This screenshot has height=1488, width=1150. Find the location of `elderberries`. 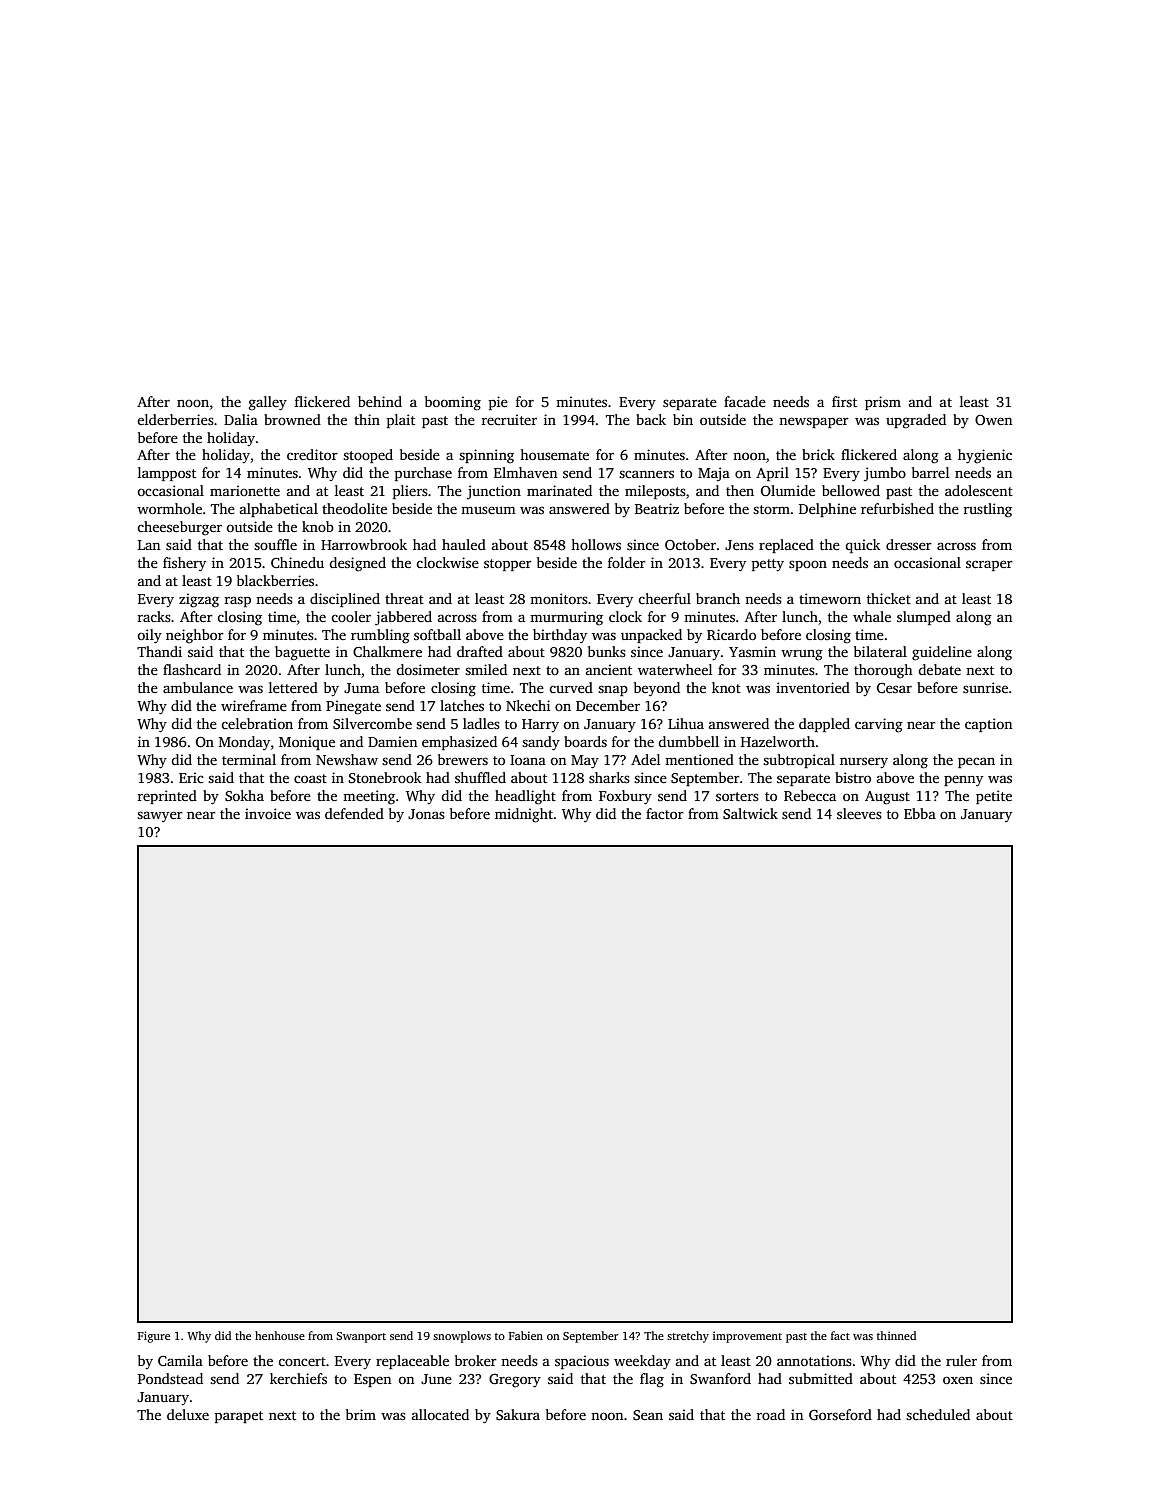

elderberries is located at coordinates (175, 419).
